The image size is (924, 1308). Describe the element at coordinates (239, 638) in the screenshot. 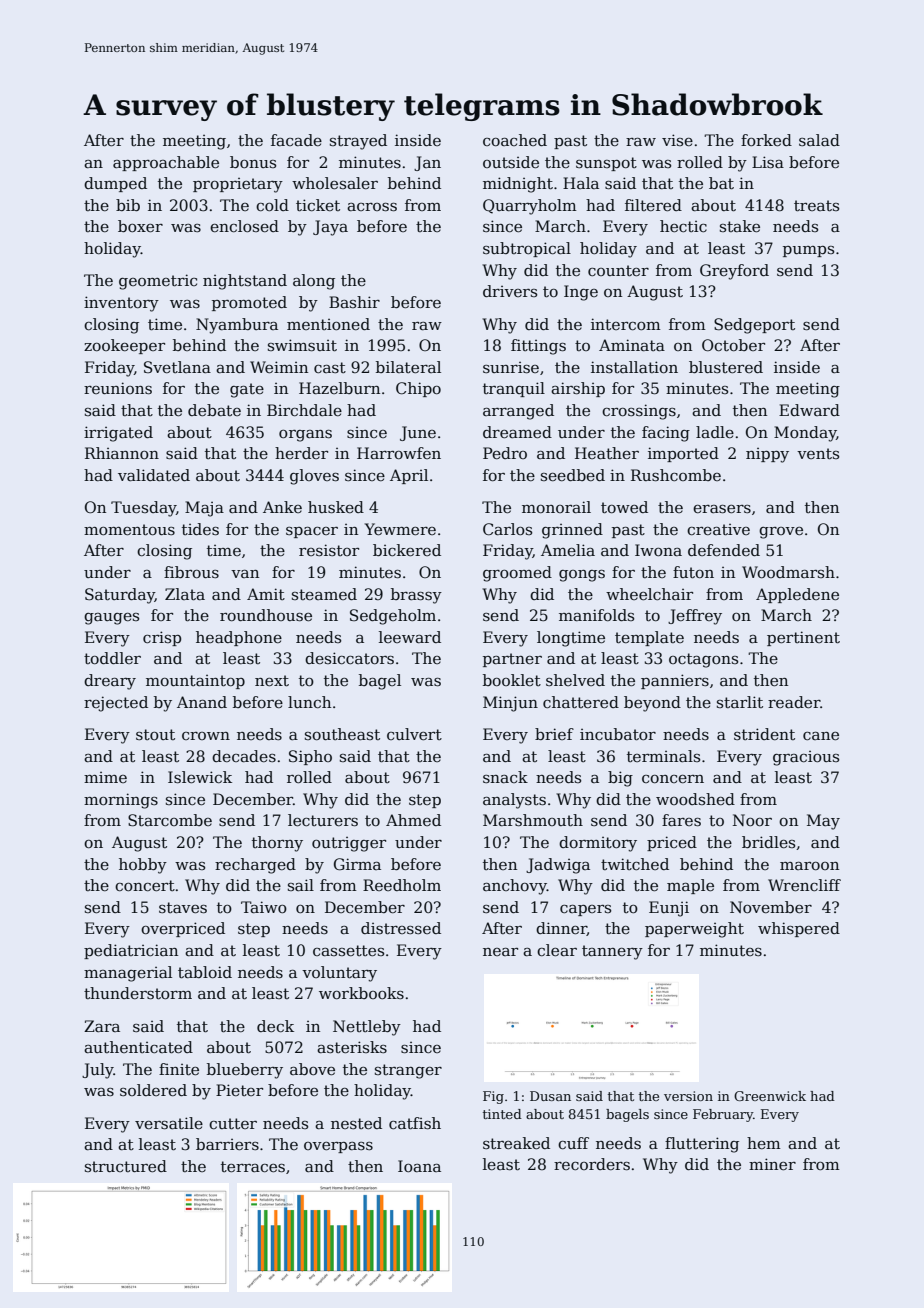

I see `headphone` at that location.
